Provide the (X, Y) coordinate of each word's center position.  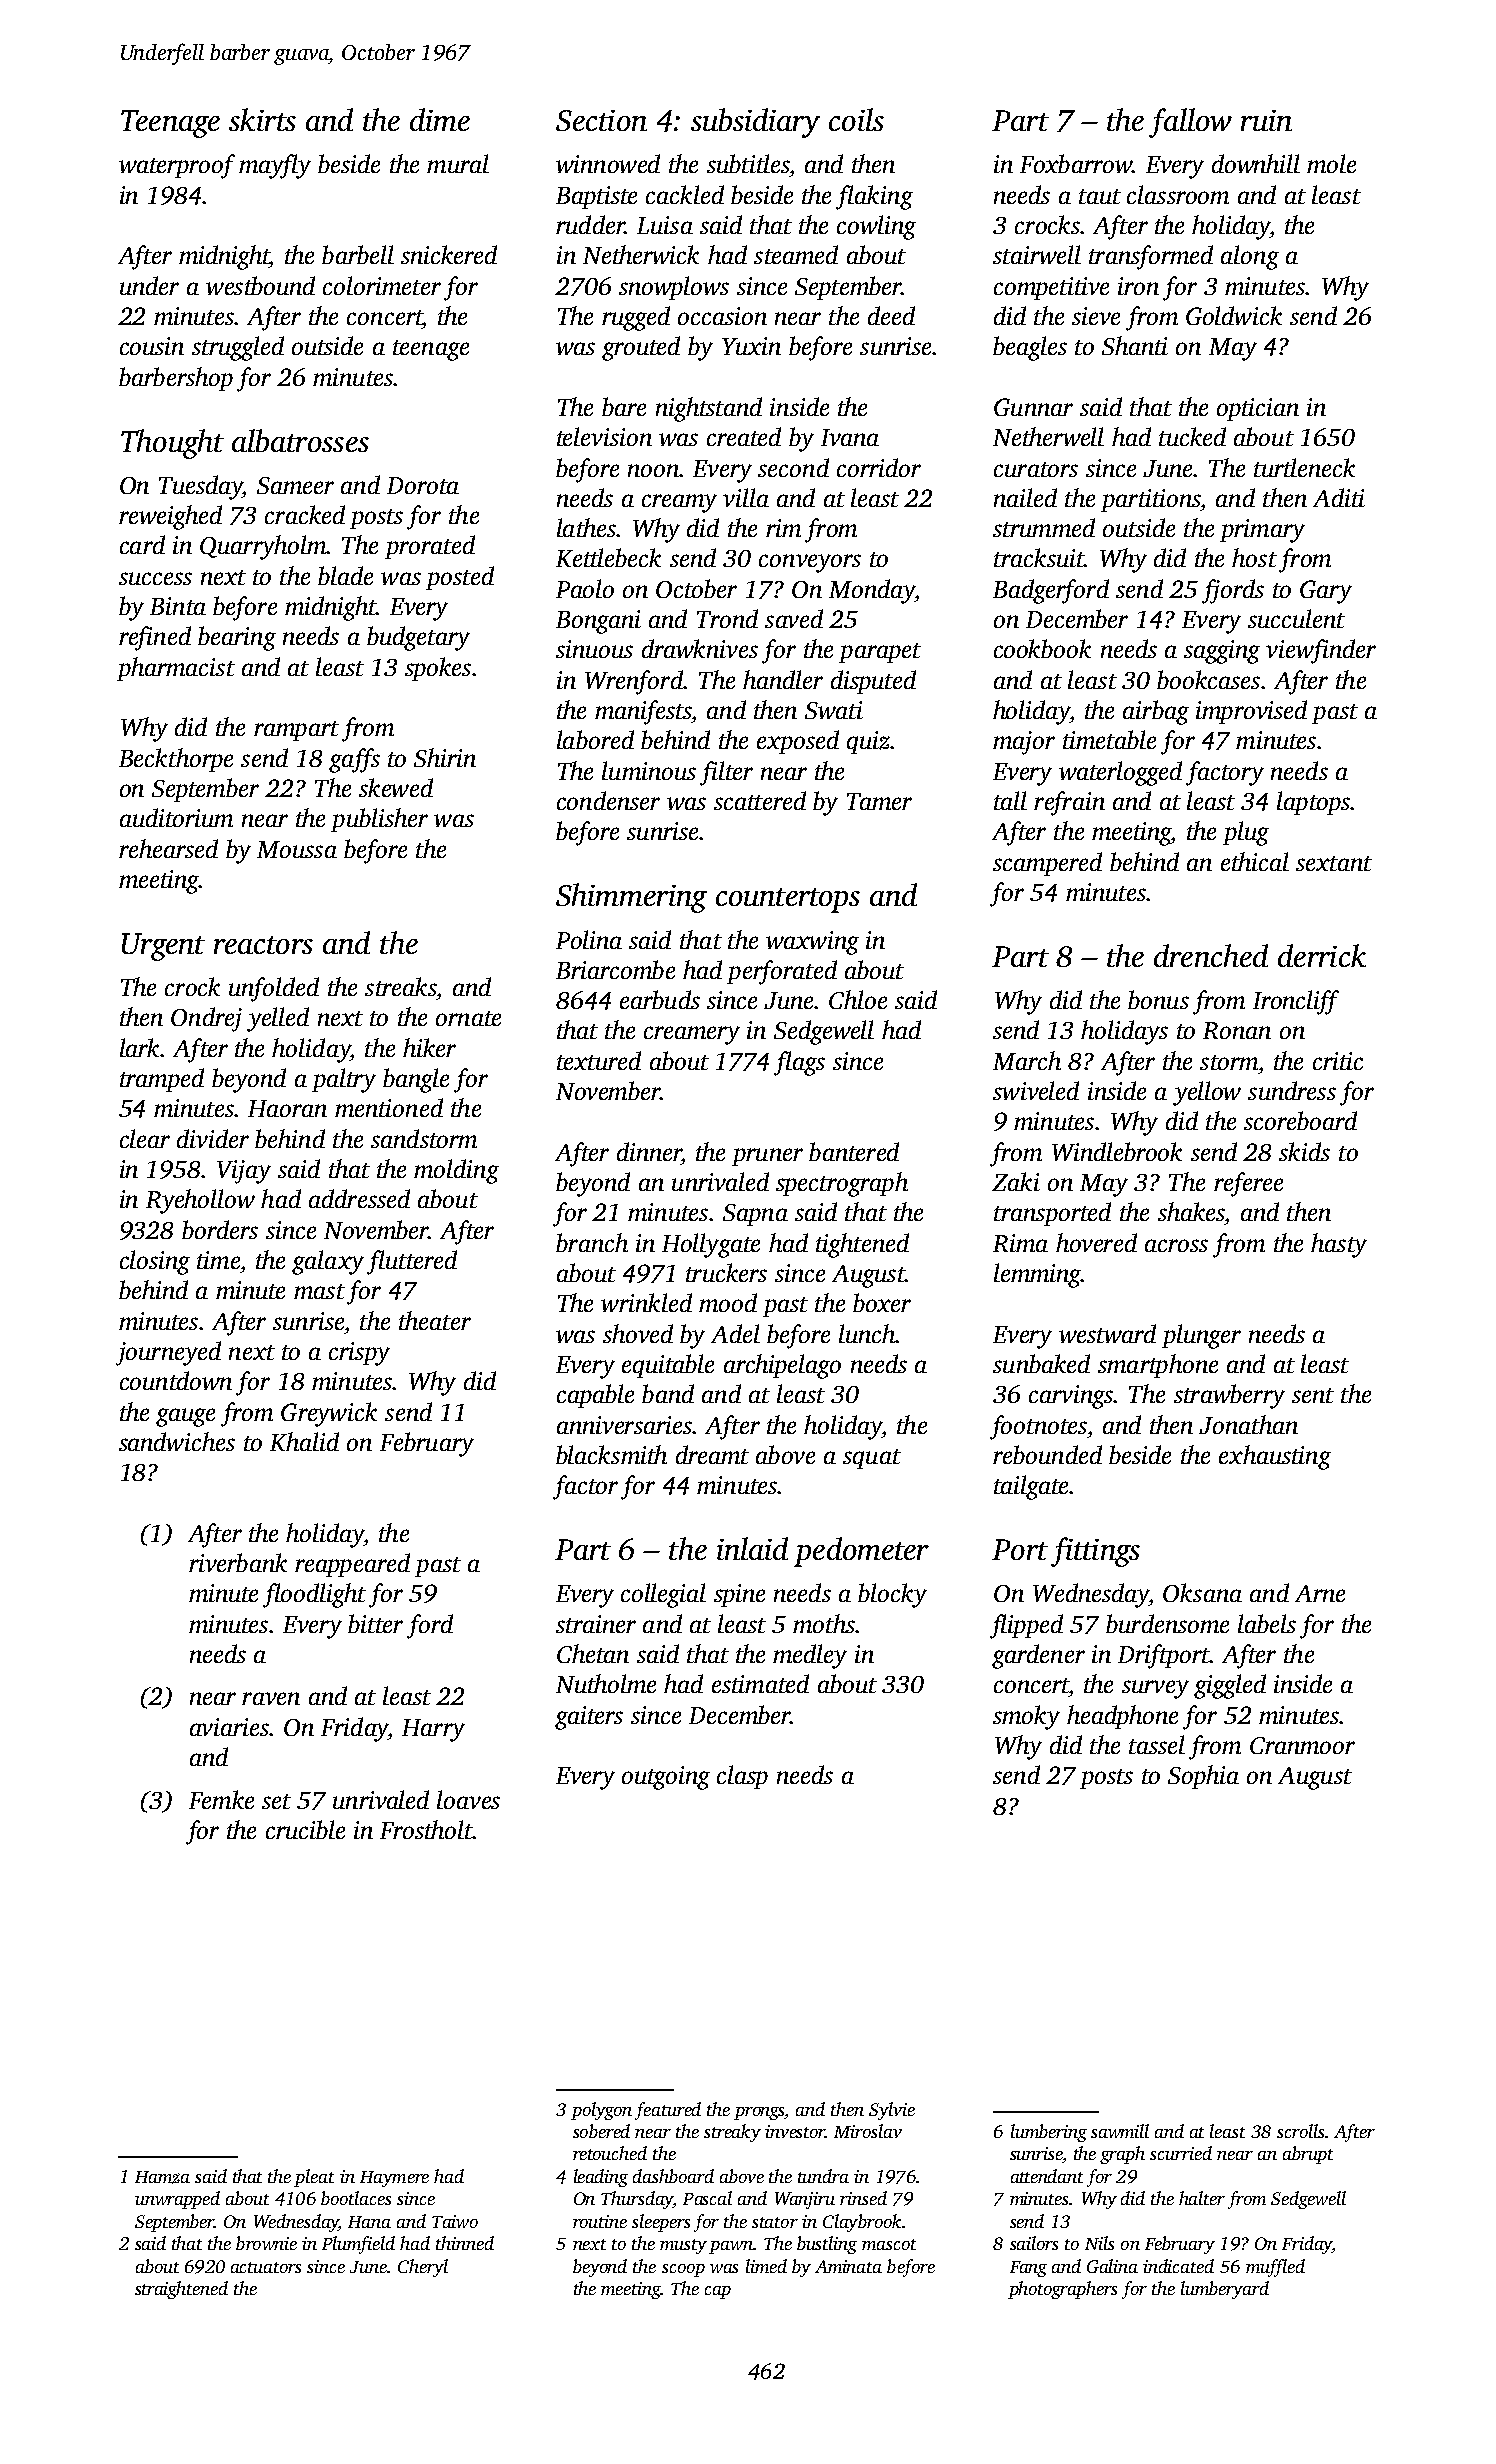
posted (460, 578)
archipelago (782, 1366)
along (1250, 257)
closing (155, 1262)
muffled (1275, 2268)
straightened (181, 2290)
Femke (221, 1799)
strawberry (1229, 1396)
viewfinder (1321, 651)
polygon (601, 2111)
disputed (873, 682)
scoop (683, 2270)
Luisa (665, 225)
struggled (238, 348)
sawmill (1120, 2131)
